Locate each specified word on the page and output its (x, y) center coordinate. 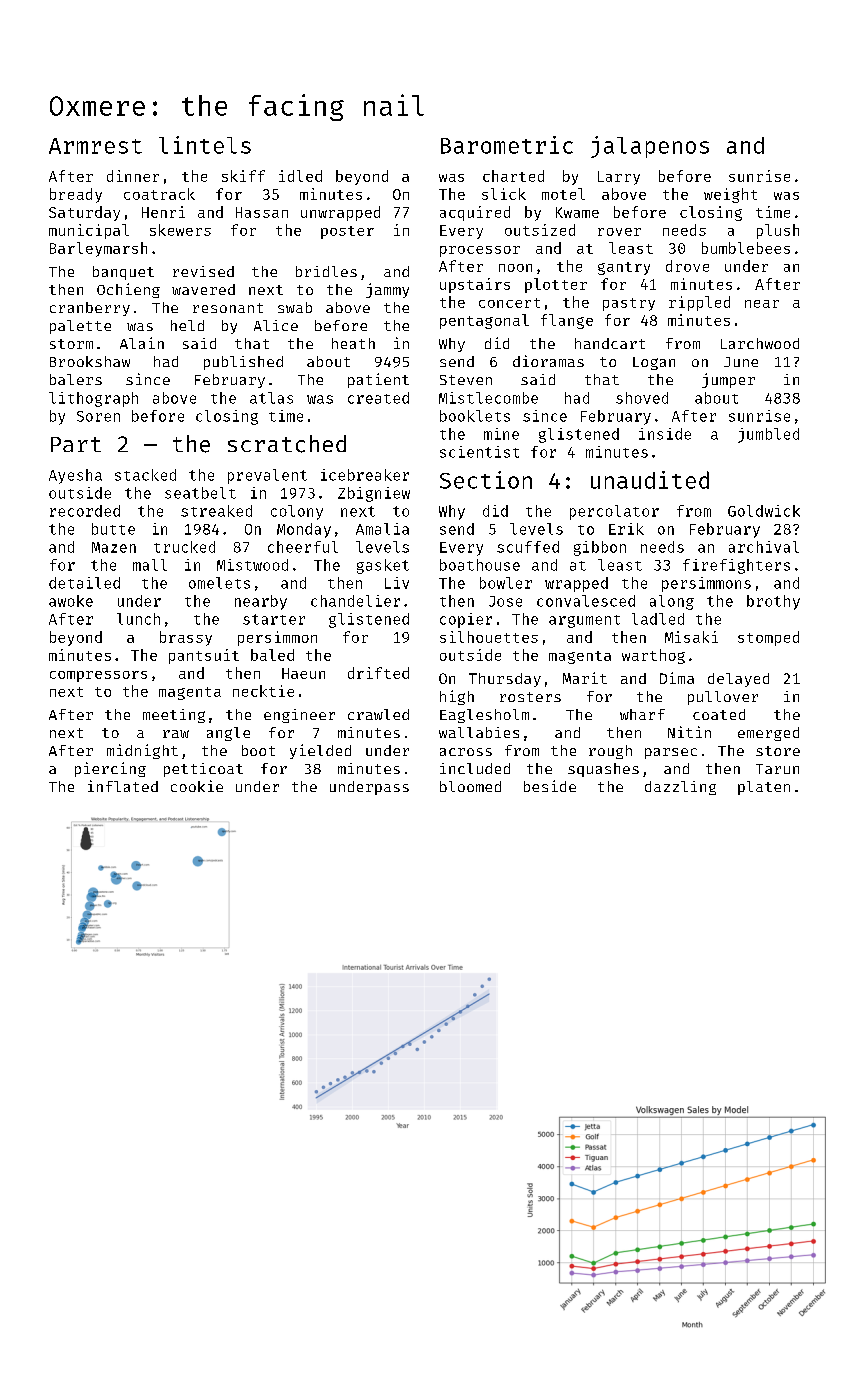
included (475, 768)
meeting (174, 716)
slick (504, 194)
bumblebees (746, 248)
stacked (145, 475)
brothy (773, 602)
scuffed (528, 547)
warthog (653, 656)
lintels (205, 145)
